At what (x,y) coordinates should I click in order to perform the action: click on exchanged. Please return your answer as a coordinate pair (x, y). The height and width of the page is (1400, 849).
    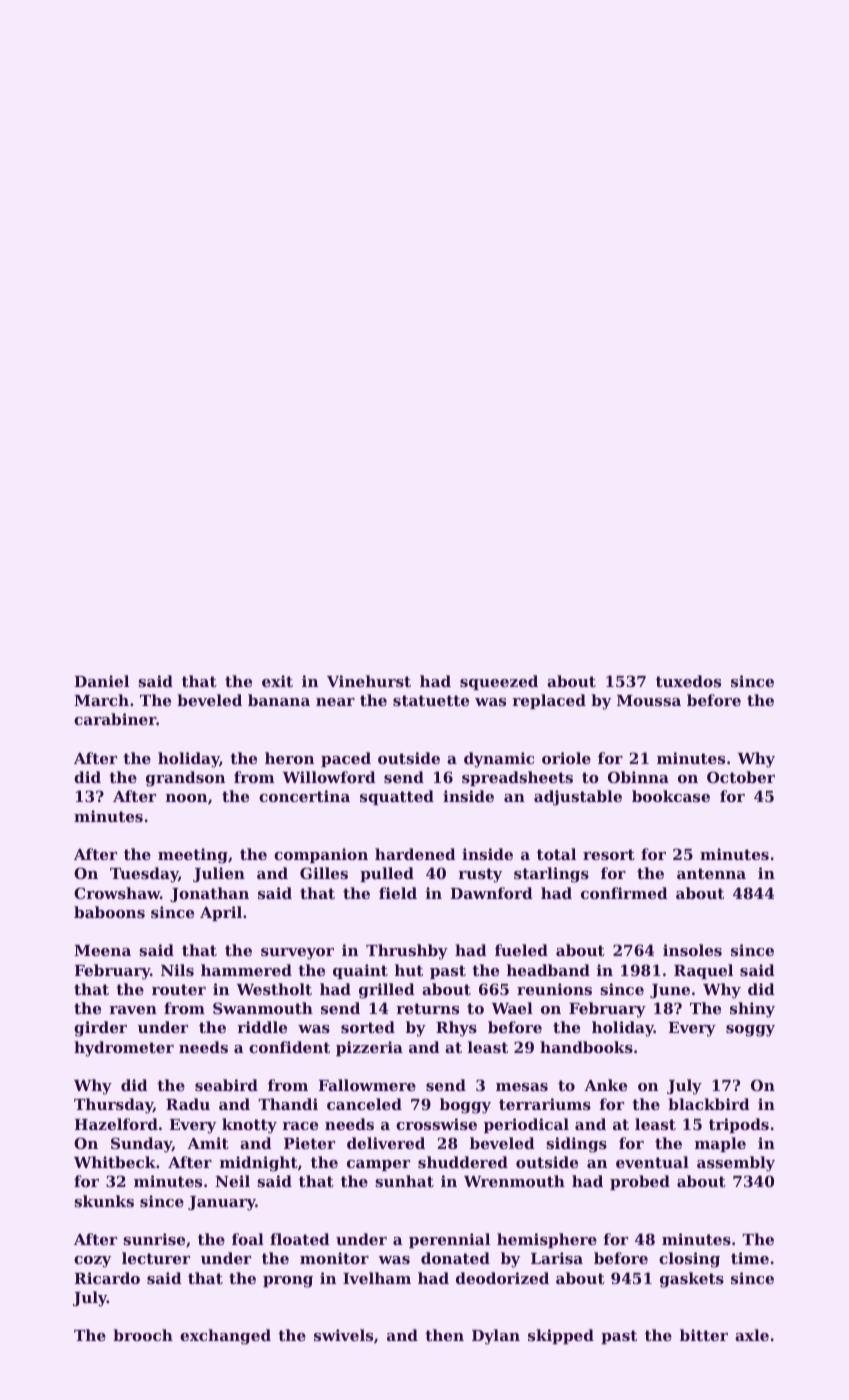
    Looking at the image, I should click on (225, 1337).
